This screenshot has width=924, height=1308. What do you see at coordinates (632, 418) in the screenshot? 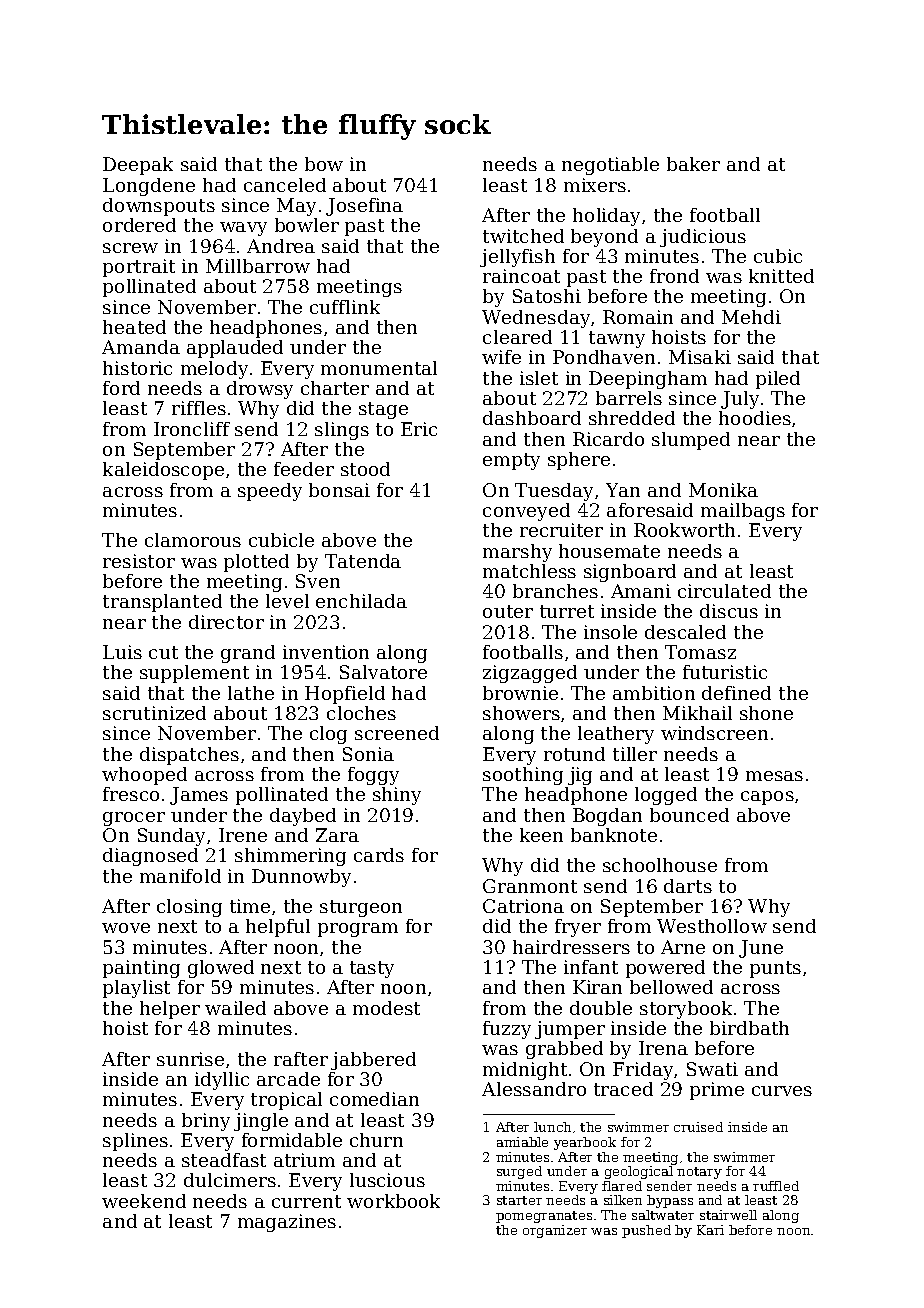
I see `shredded` at bounding box center [632, 418].
